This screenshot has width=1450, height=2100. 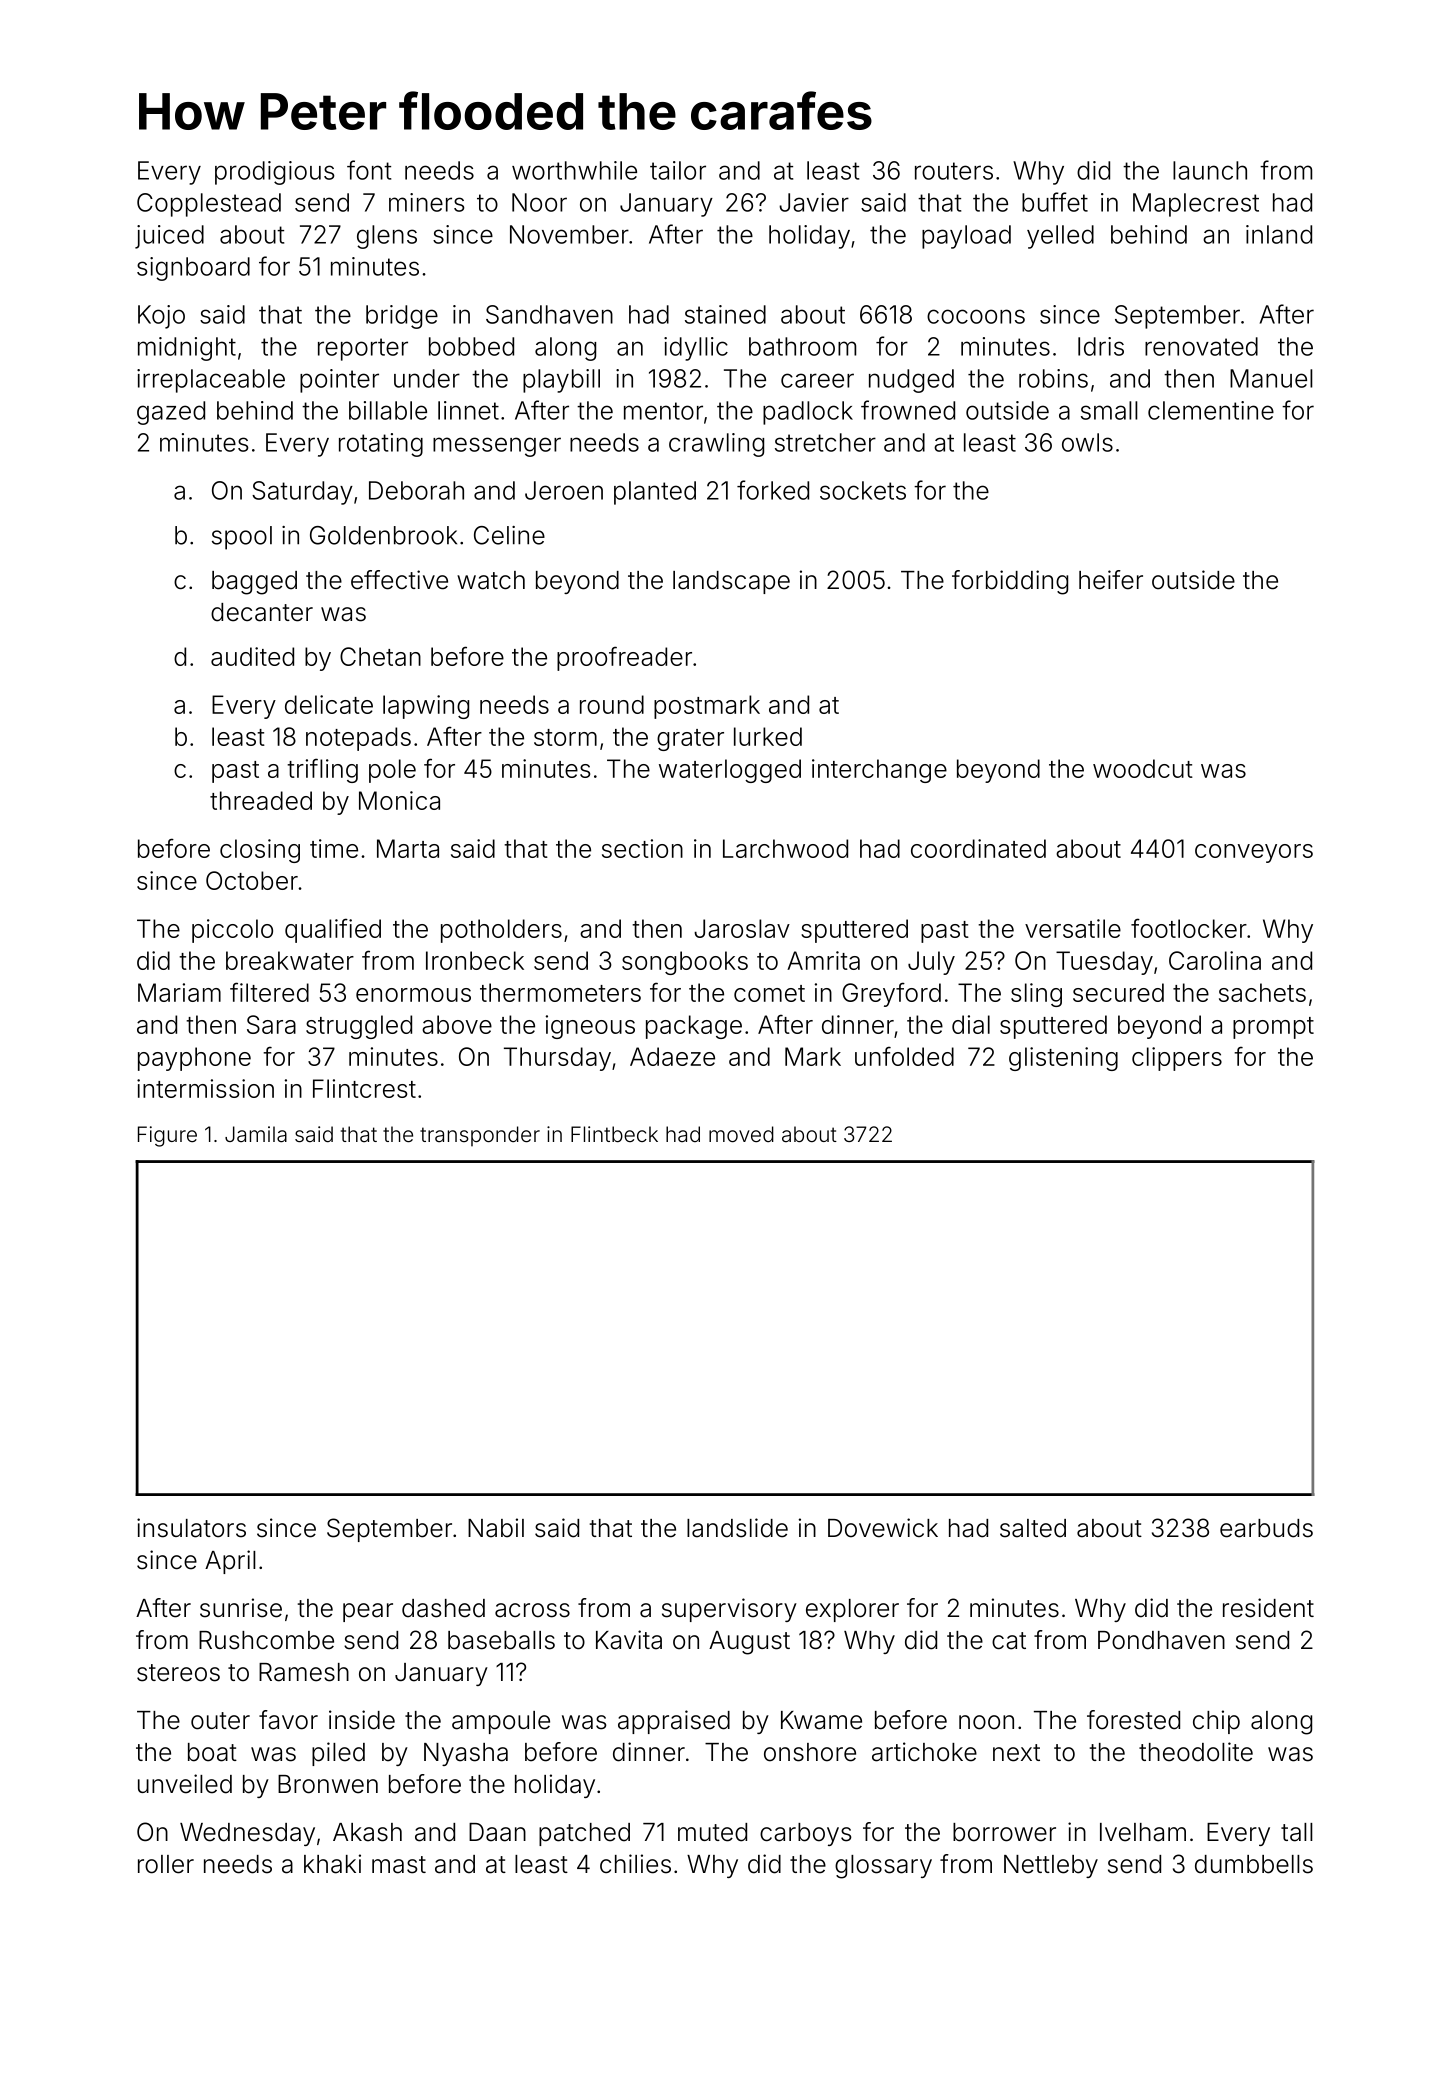 I want to click on glens, so click(x=387, y=237).
